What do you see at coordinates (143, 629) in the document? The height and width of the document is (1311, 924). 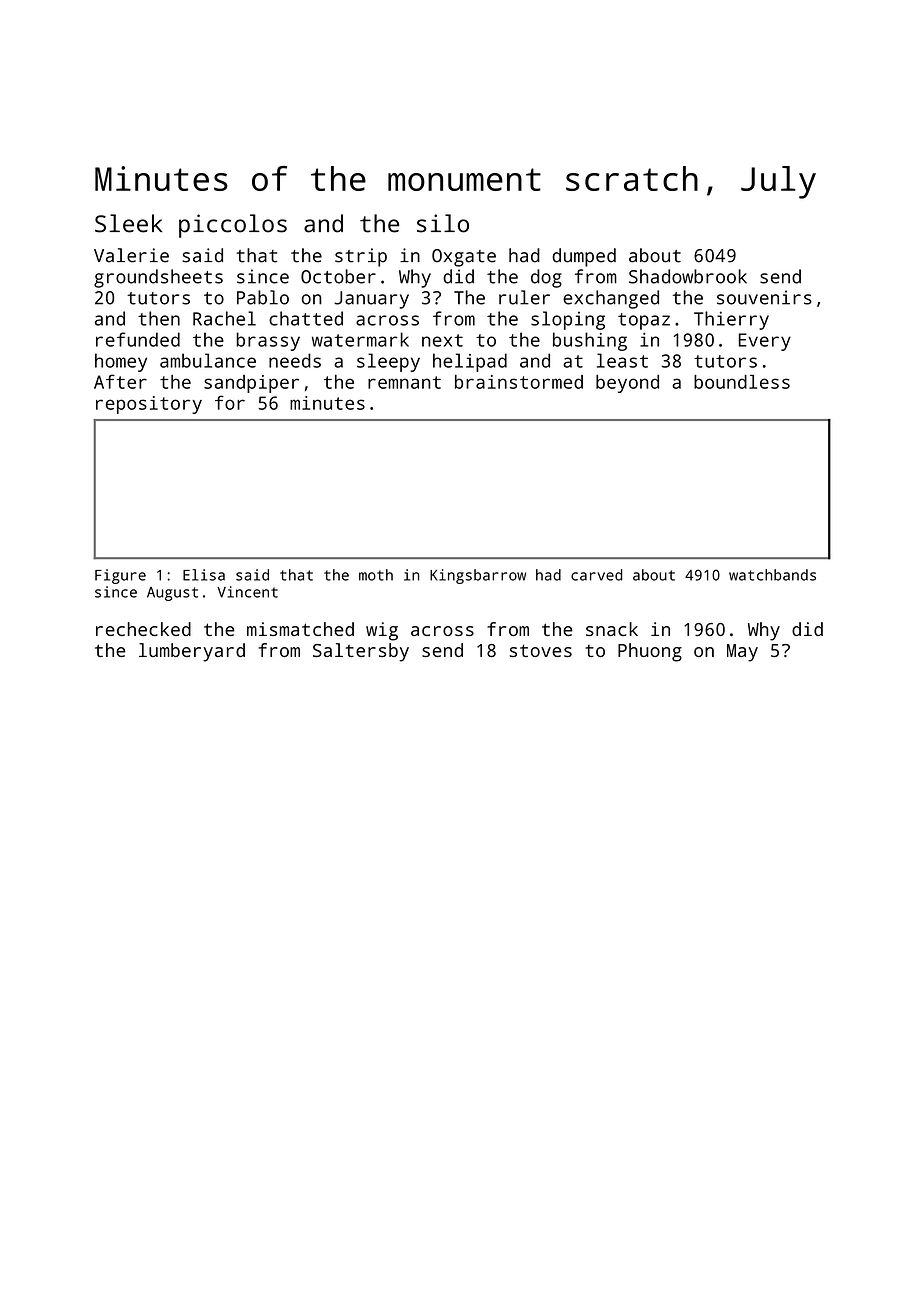 I see `rechecked` at bounding box center [143, 629].
